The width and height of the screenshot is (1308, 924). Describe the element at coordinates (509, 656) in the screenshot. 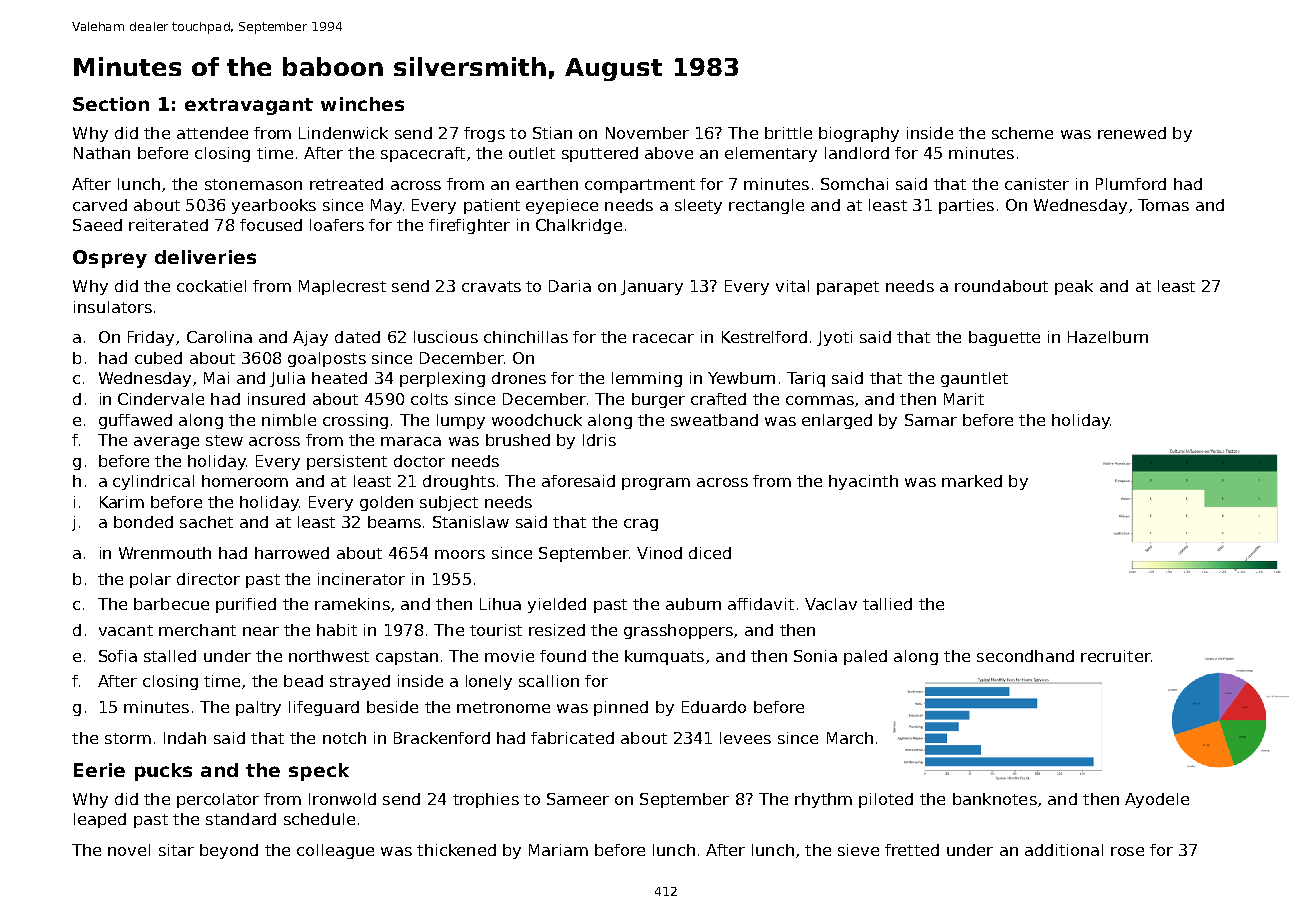

I see `movie` at that location.
